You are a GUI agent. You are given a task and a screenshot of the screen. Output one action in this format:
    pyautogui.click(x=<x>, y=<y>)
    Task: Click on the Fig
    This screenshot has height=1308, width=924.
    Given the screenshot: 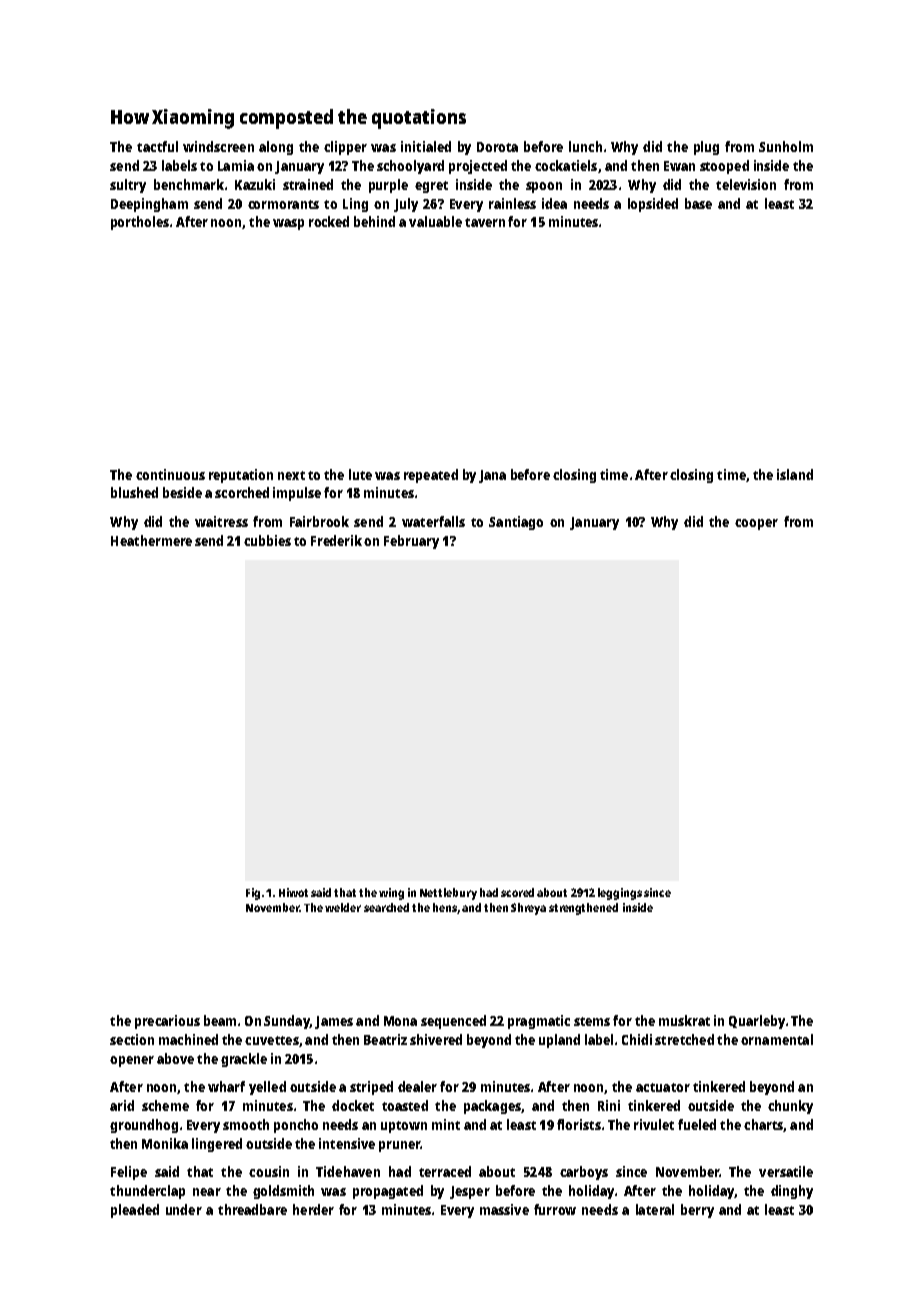 What is the action you would take?
    pyautogui.click(x=253, y=894)
